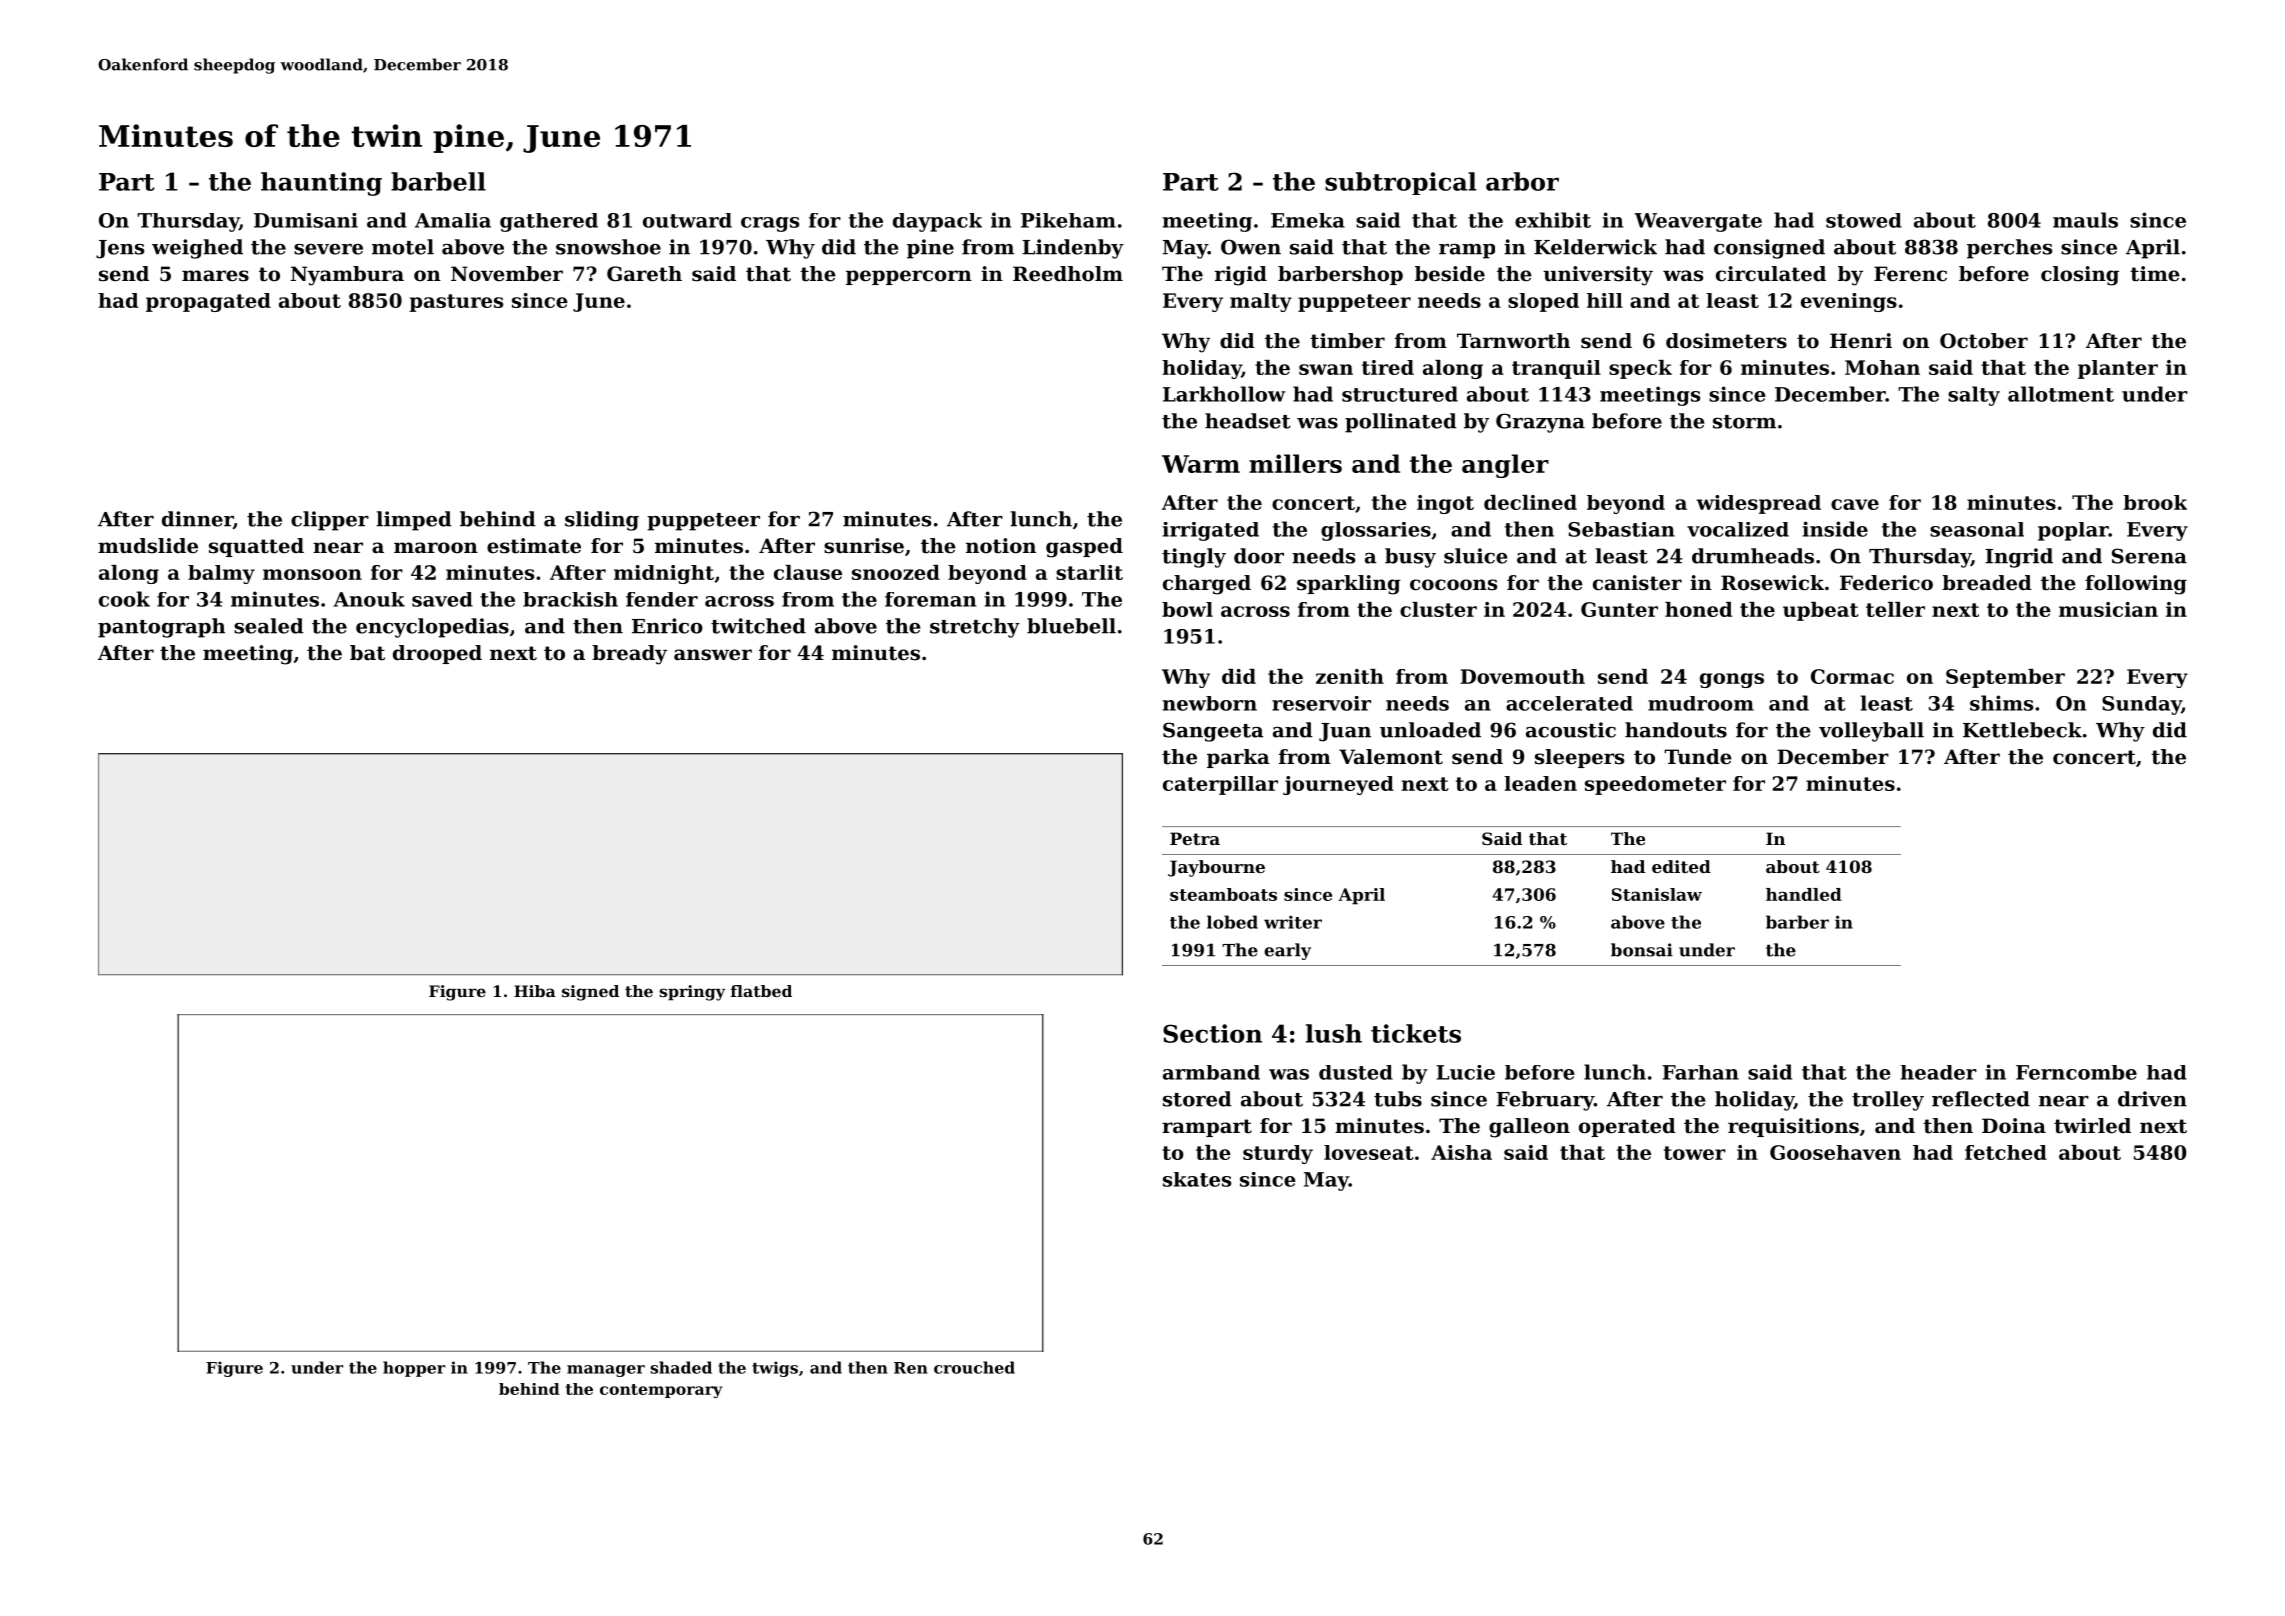  Describe the element at coordinates (535, 991) in the screenshot. I see `Hiba` at that location.
